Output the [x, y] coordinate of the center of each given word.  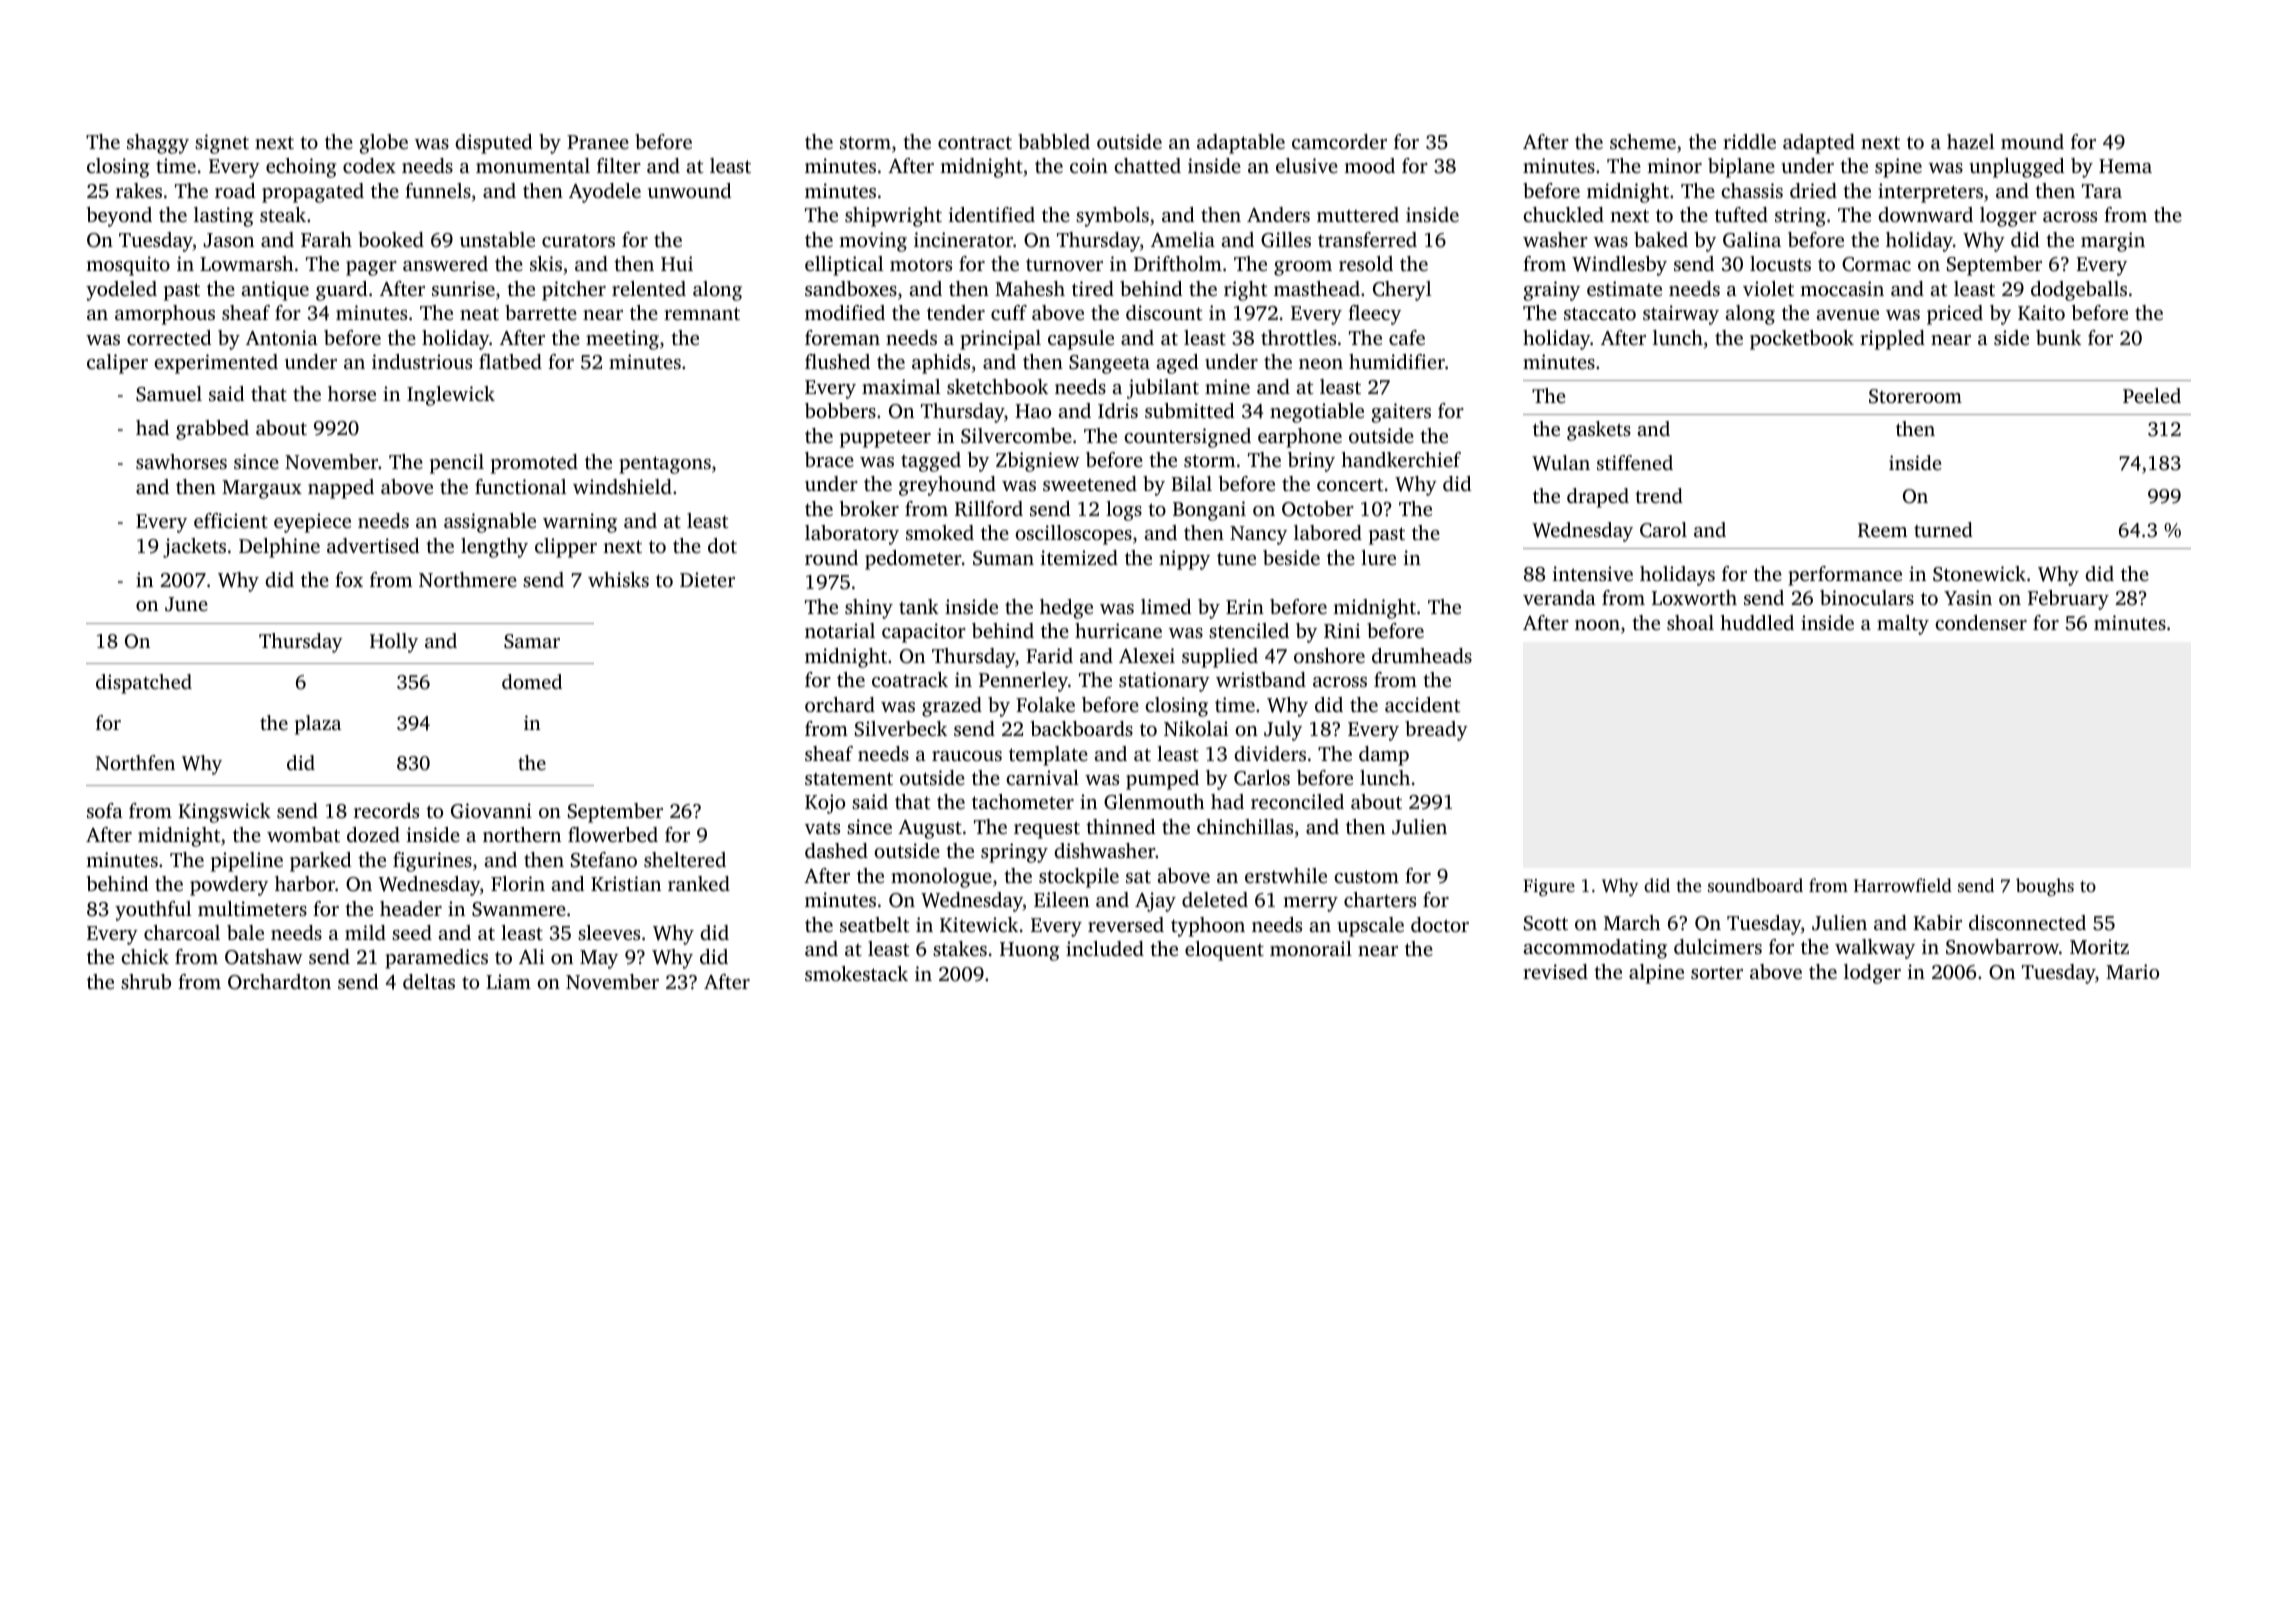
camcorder [1339, 141]
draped [1598, 498]
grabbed [212, 430]
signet [222, 144]
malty [1903, 625]
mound [2032, 141]
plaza [318, 725]
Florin [518, 883]
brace [829, 459]
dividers [1270, 753]
